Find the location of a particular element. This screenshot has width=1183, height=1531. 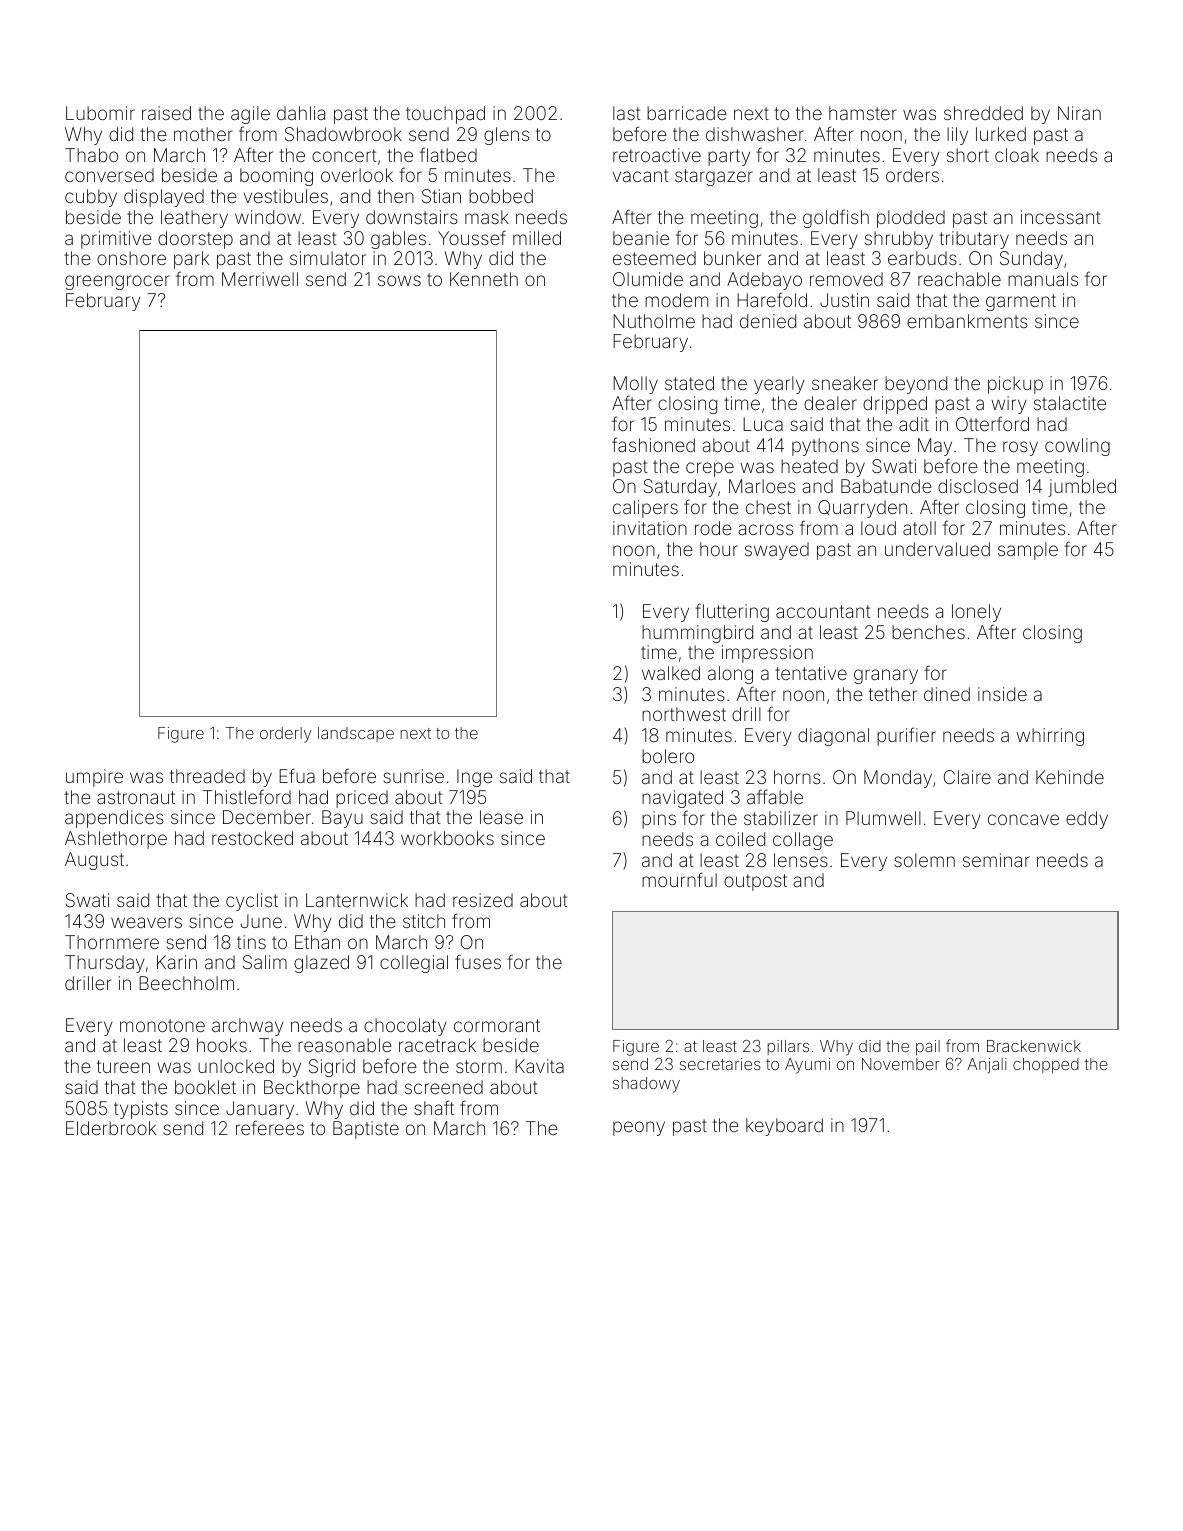

resized is located at coordinates (483, 900).
